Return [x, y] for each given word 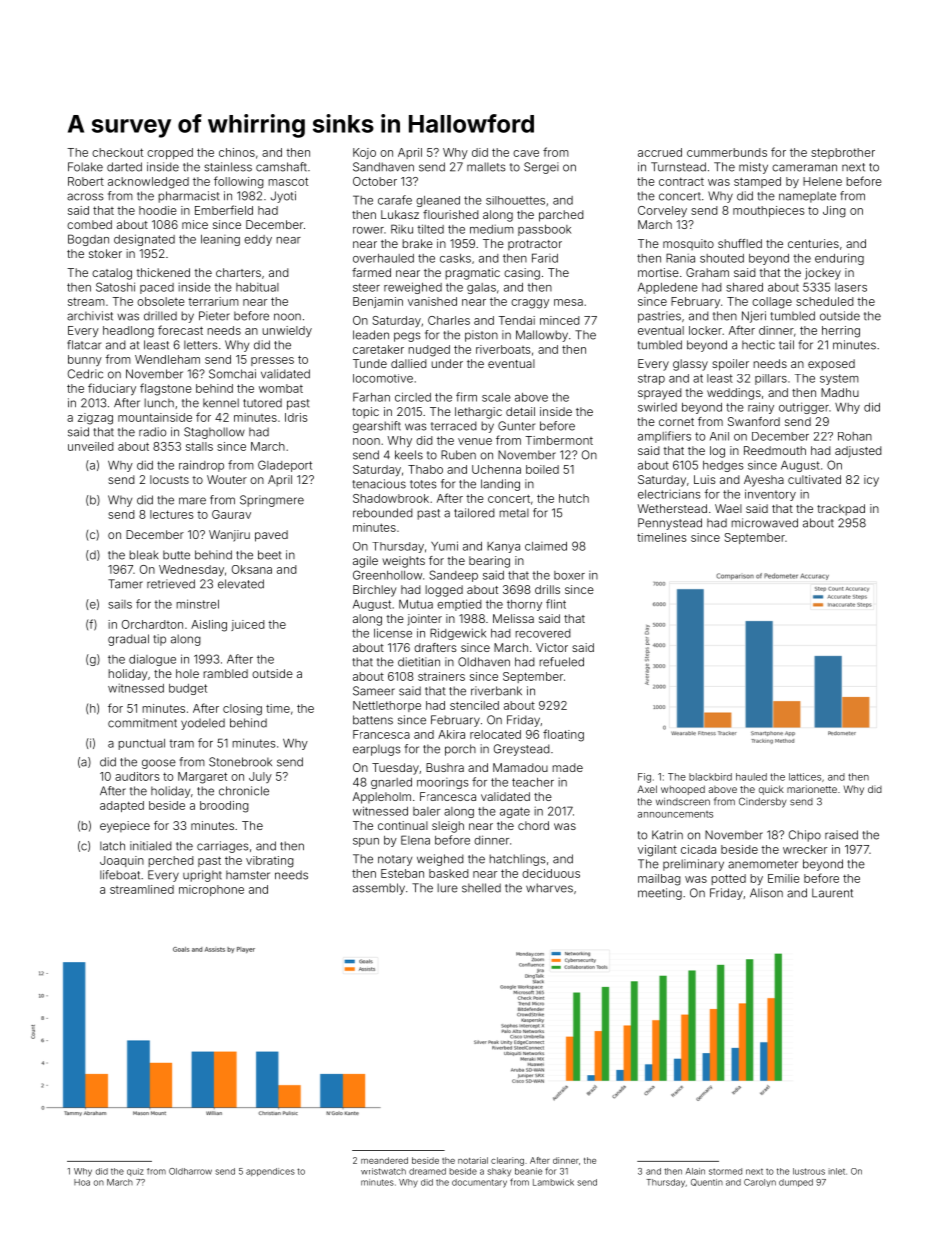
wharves [549, 888]
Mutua [416, 604]
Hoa [82, 1182]
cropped [170, 153]
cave [526, 153]
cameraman [804, 168]
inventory [770, 495]
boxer [569, 575]
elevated [241, 584]
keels [409, 455]
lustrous [809, 1171]
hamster [248, 875]
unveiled [91, 446]
